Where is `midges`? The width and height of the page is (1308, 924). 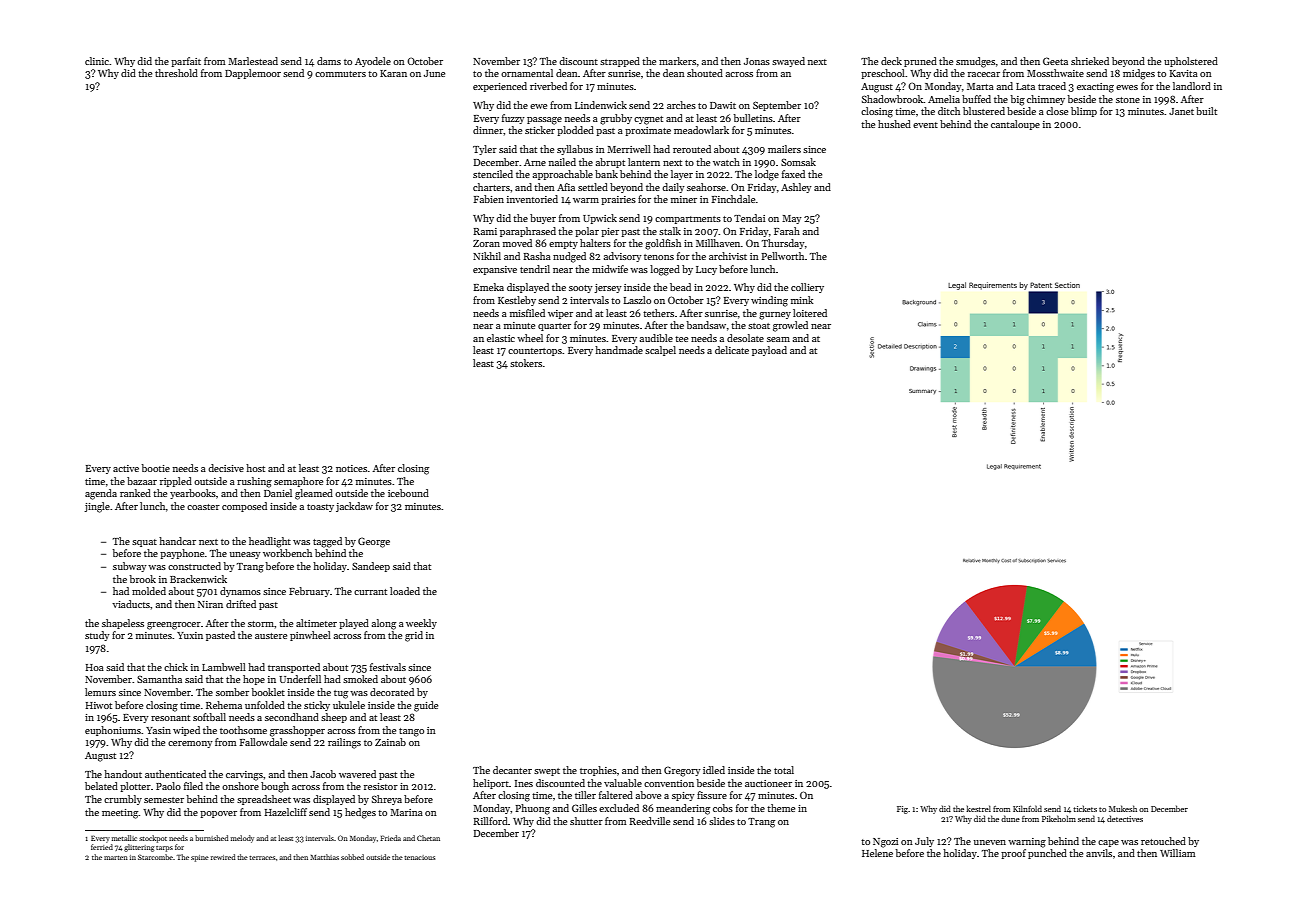
midges is located at coordinates (1139, 74).
